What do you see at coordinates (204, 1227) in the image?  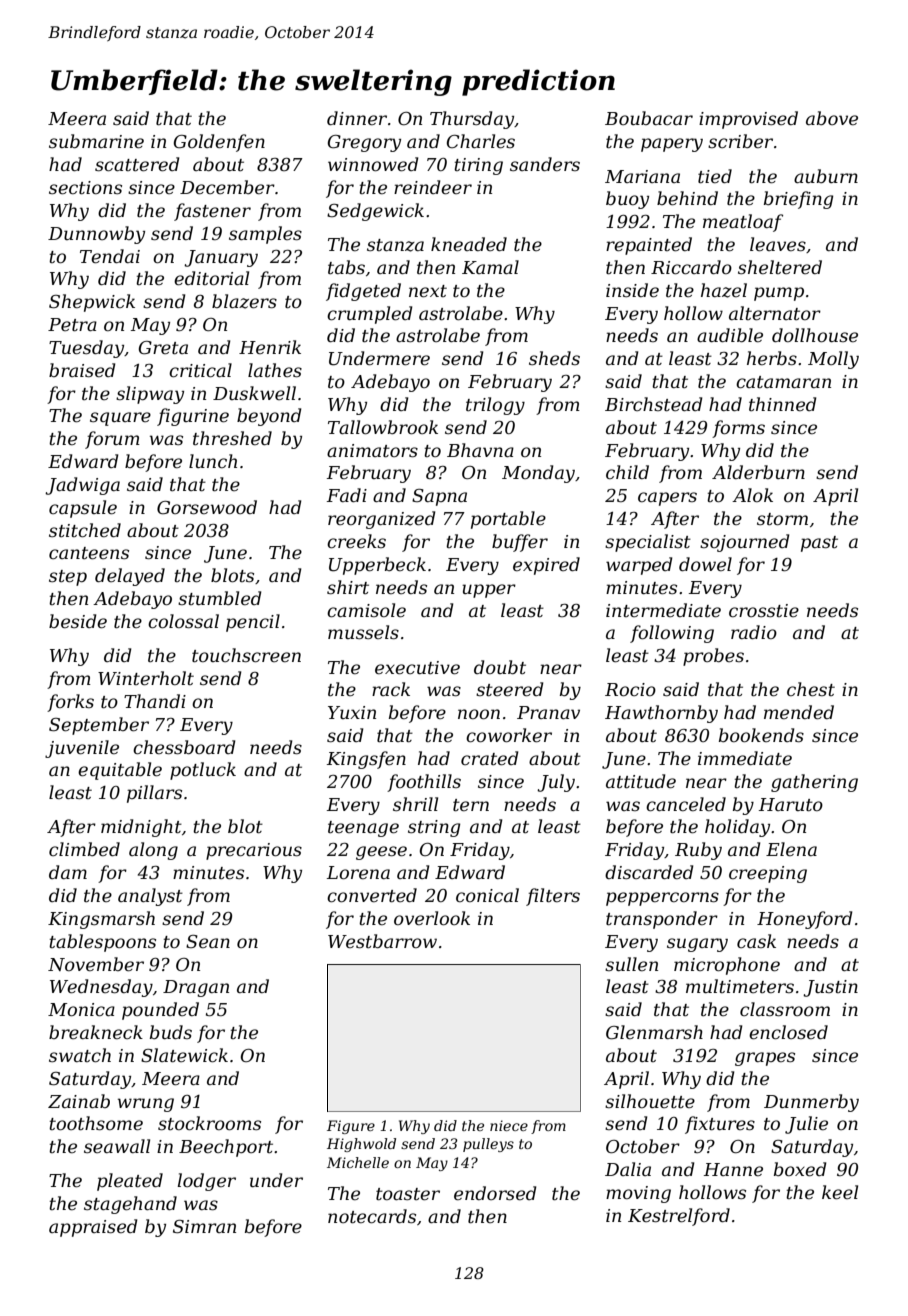 I see `Simran` at bounding box center [204, 1227].
